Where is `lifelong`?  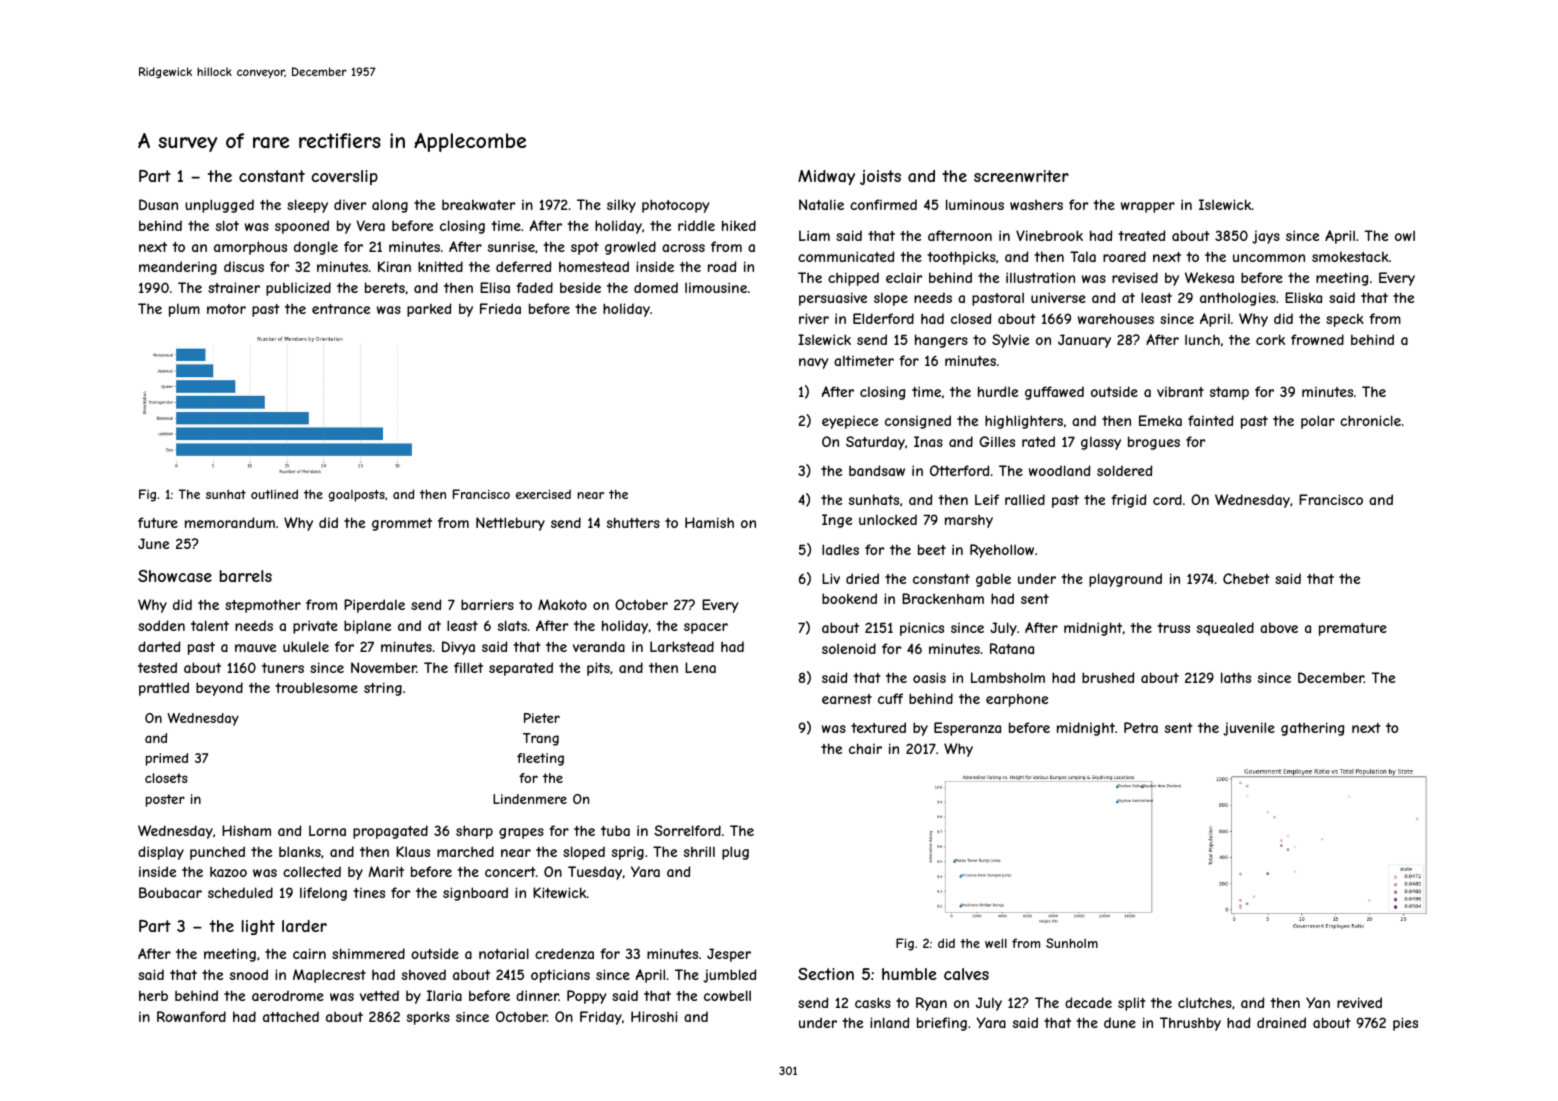
lifelong is located at coordinates (323, 894).
